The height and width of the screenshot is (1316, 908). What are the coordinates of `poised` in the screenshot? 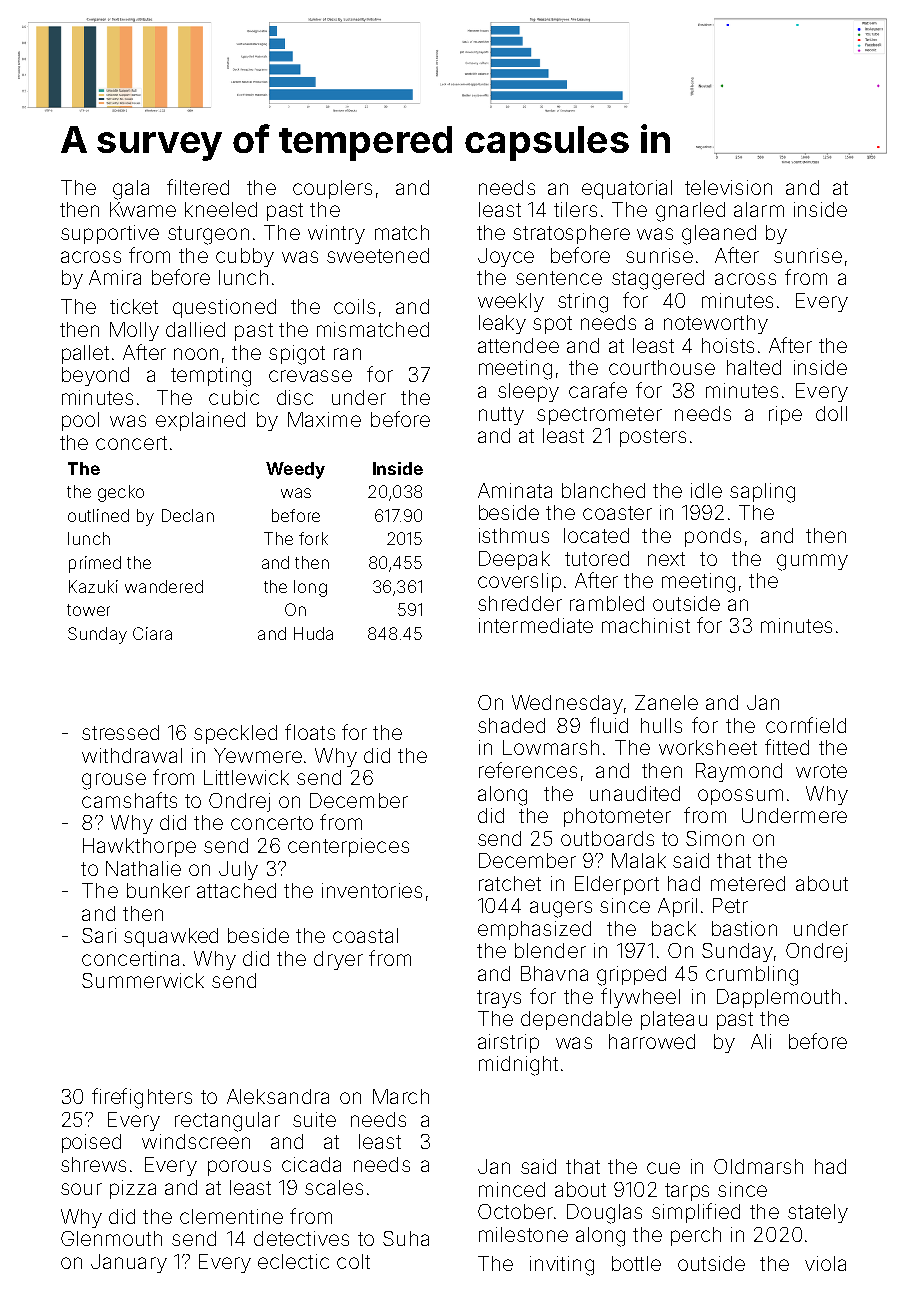 It's located at (91, 1143).
